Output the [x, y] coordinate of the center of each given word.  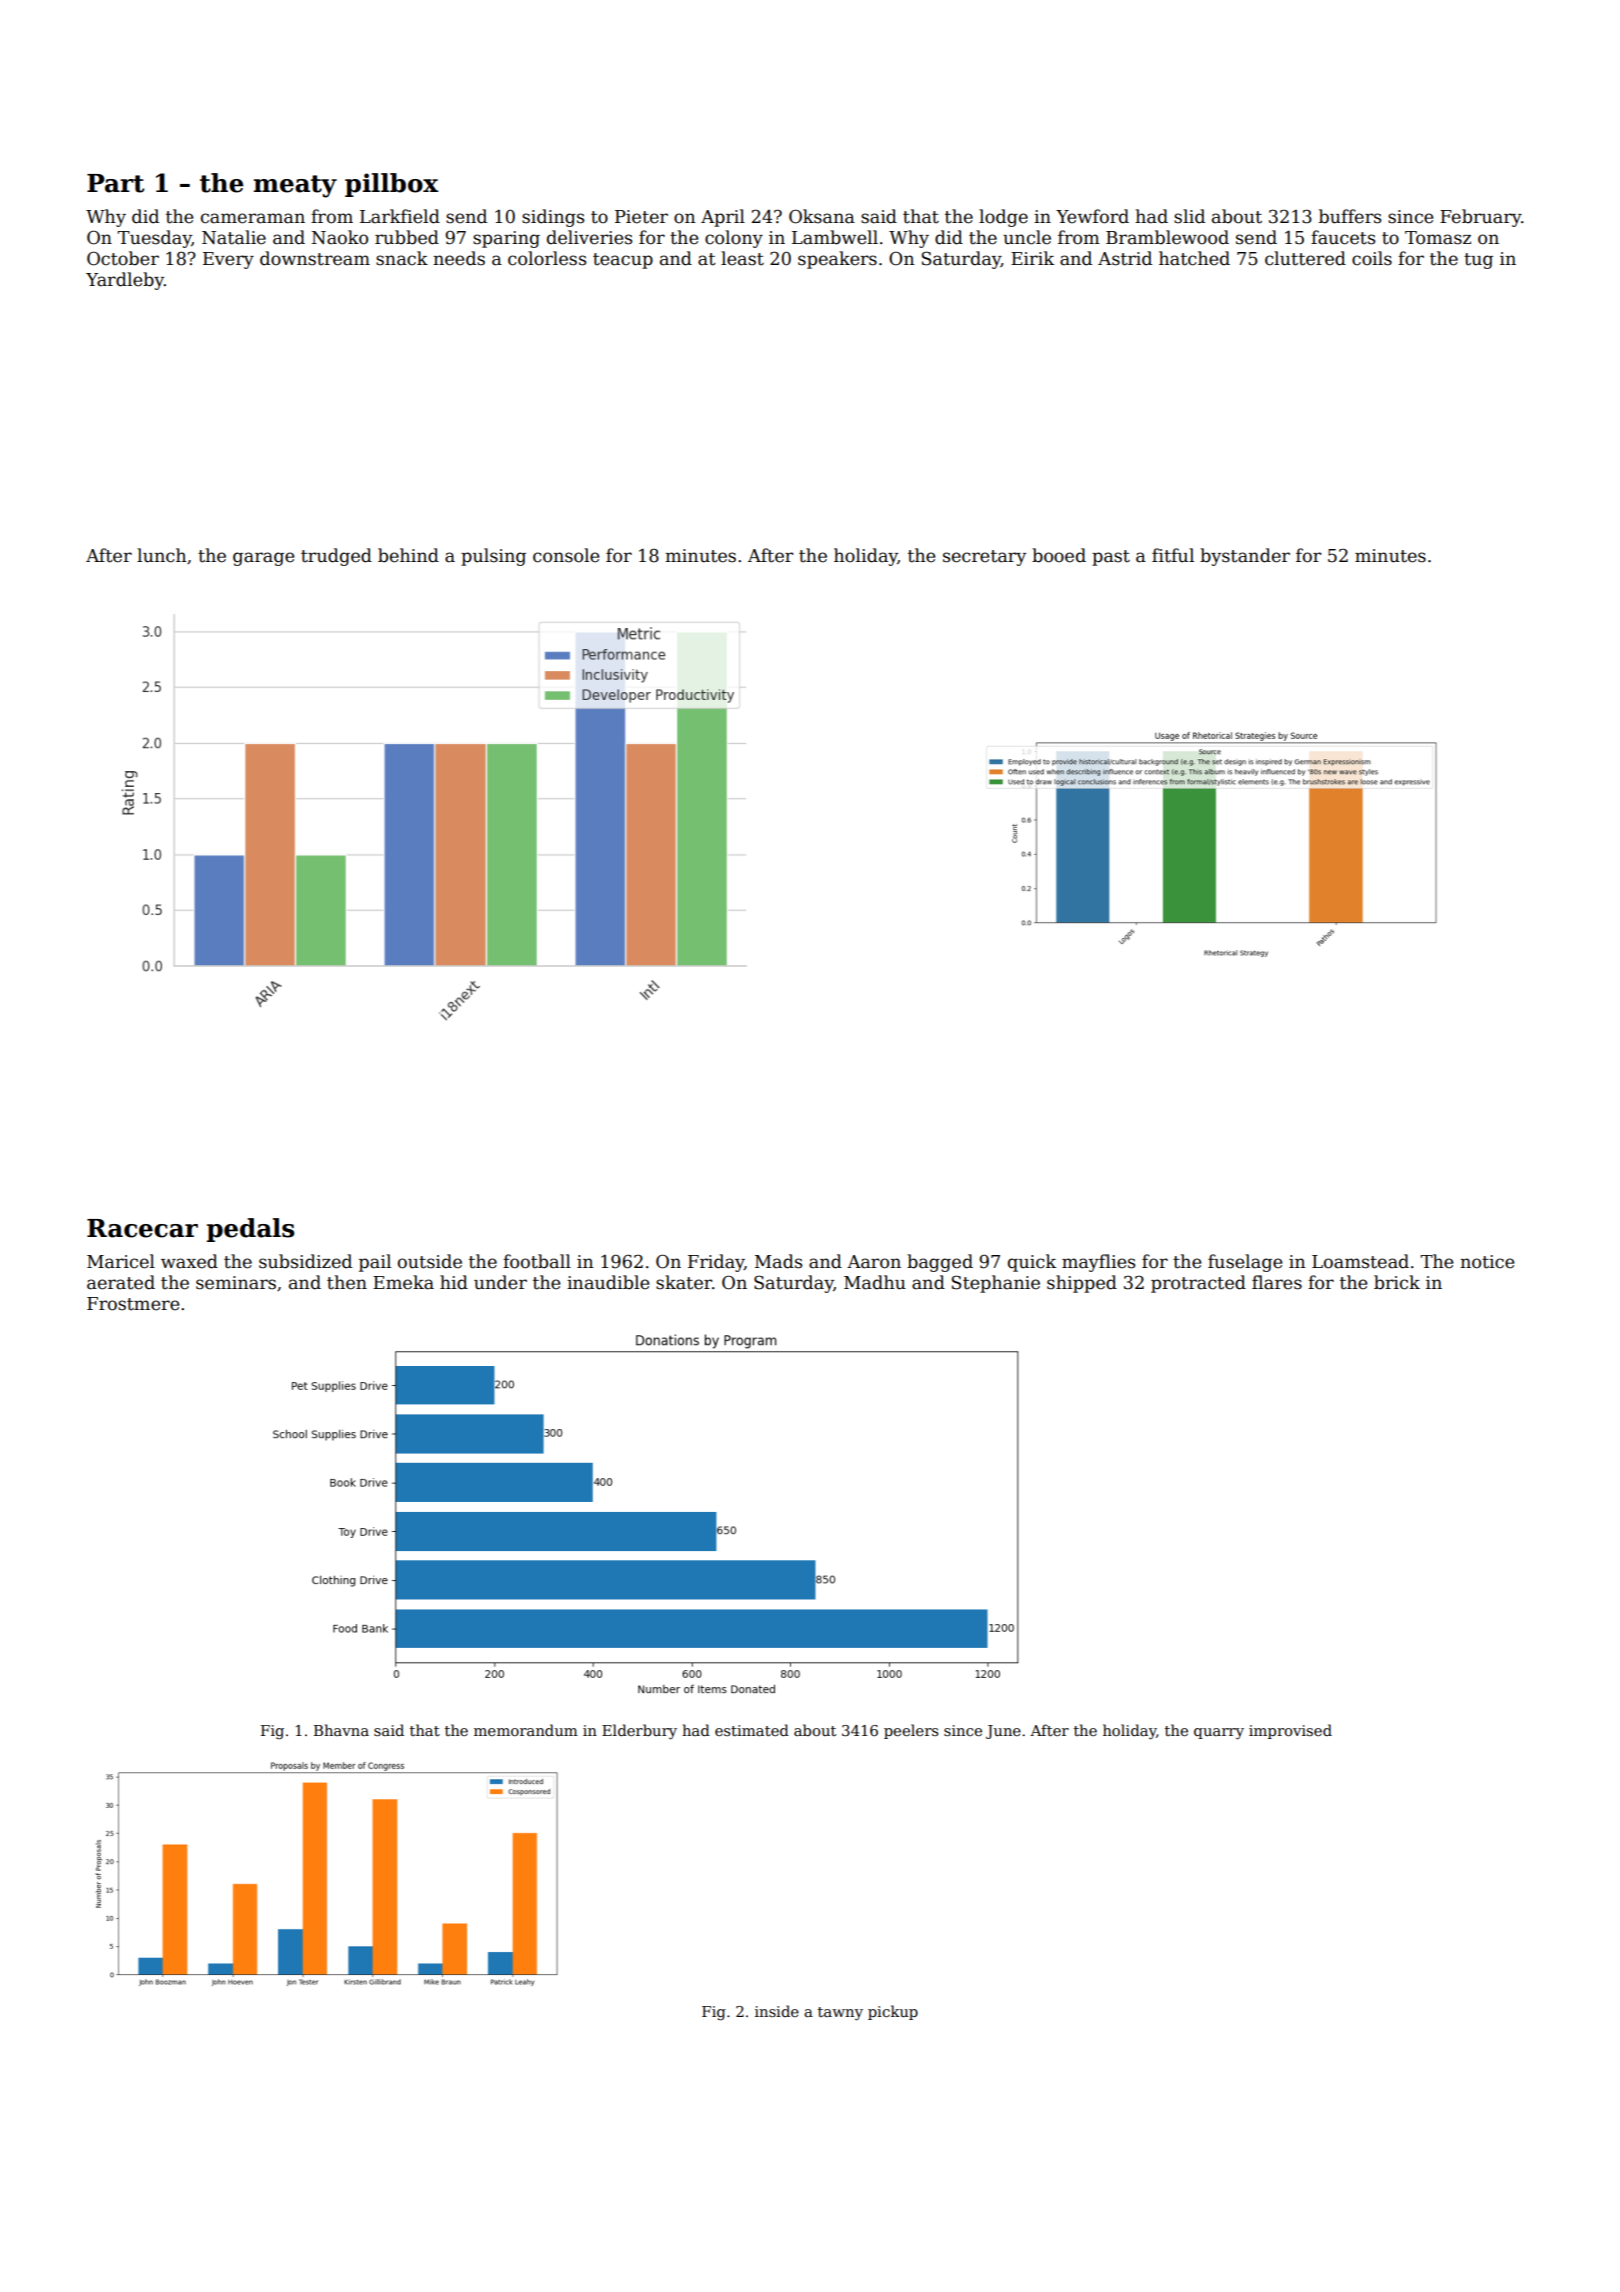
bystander [1245, 557]
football [537, 1261]
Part [115, 183]
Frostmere [133, 1304]
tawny [840, 2014]
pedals [250, 1230]
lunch [162, 555]
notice [1487, 1262]
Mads [778, 1261]
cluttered [1305, 258]
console [566, 555]
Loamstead [1360, 1261]
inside [777, 2011]
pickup [893, 2012]
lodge [1003, 218]
